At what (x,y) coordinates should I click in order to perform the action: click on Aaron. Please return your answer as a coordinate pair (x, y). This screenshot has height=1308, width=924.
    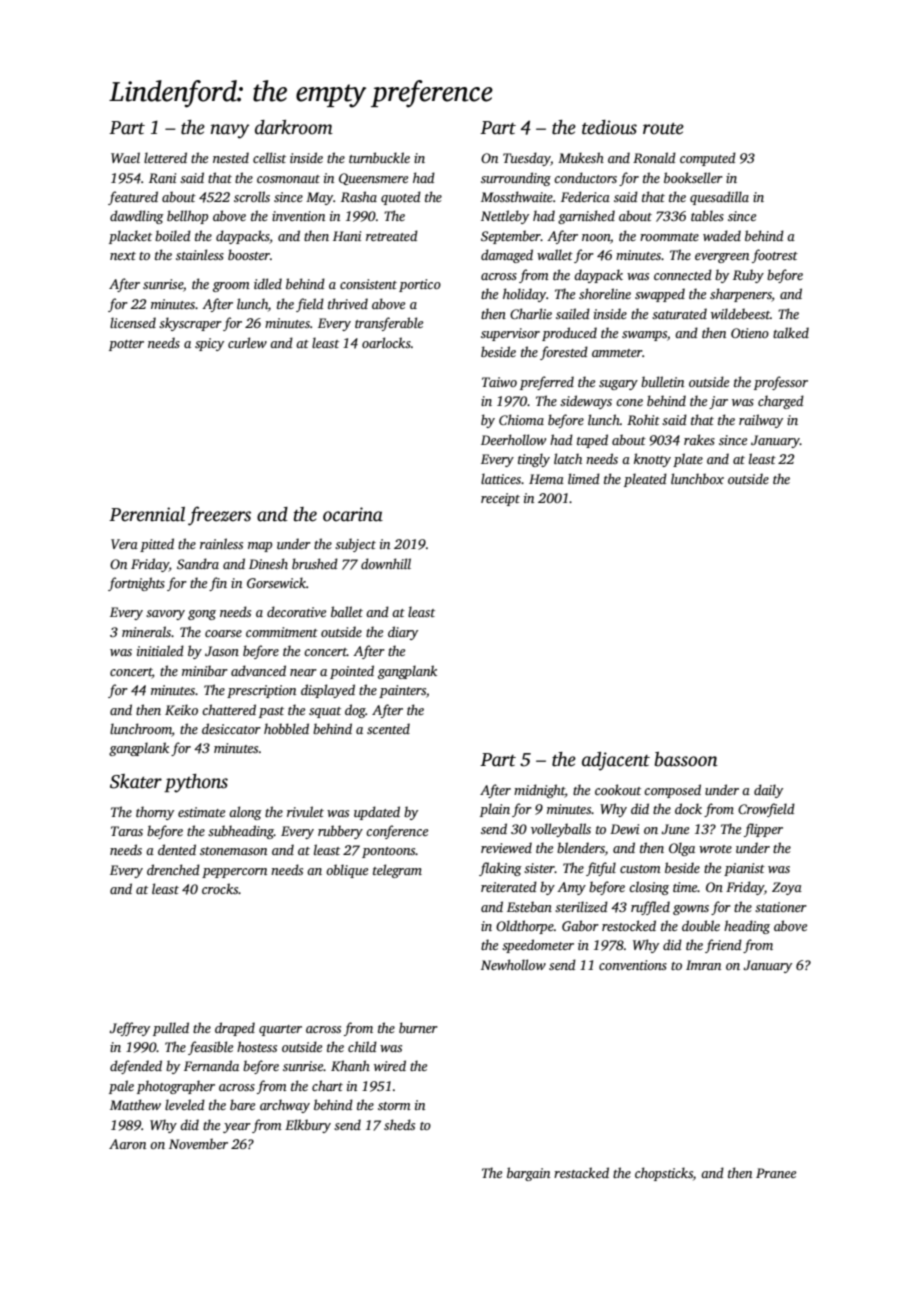
    Looking at the image, I should click on (127, 1144).
